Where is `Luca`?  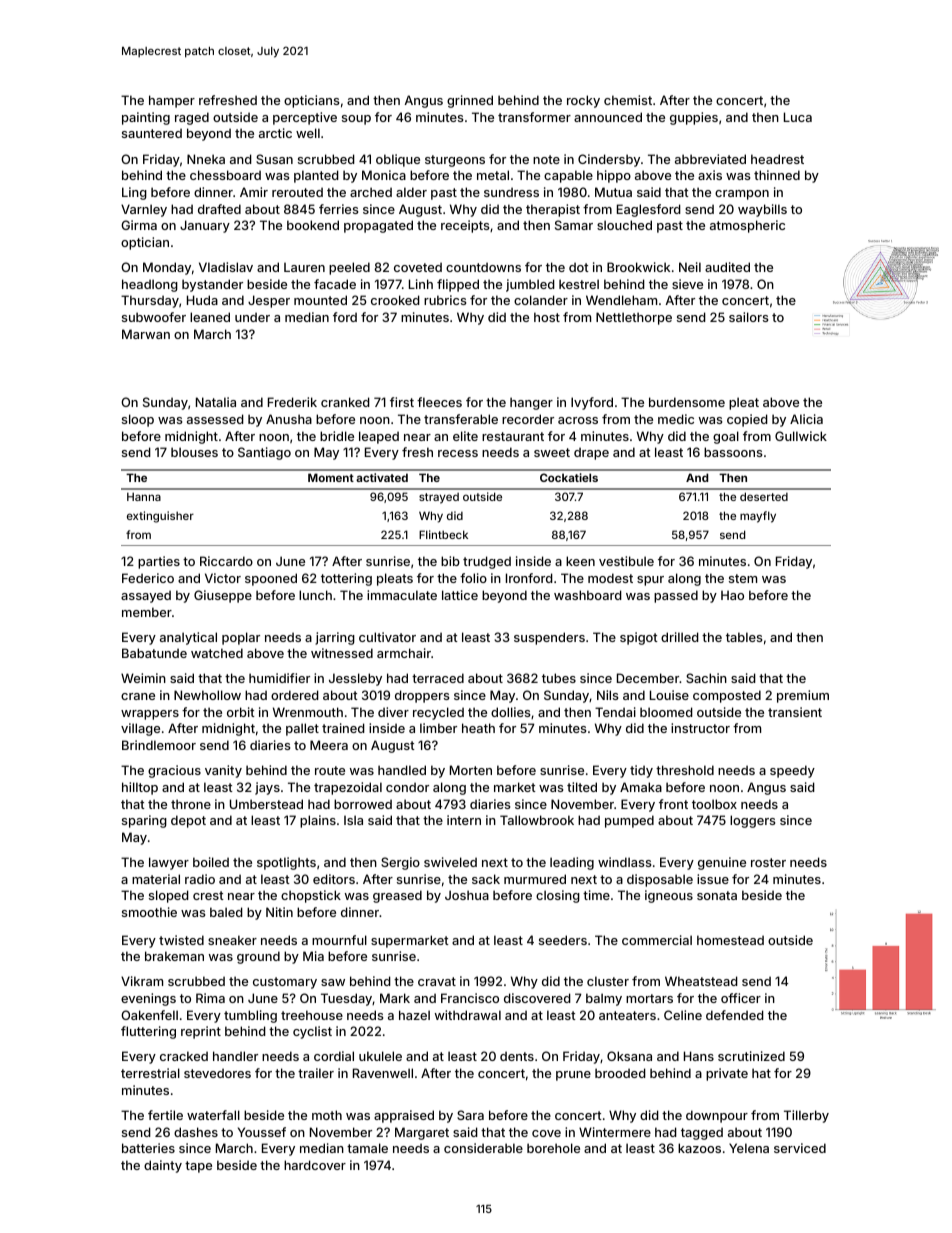
Luca is located at coordinates (798, 117).
